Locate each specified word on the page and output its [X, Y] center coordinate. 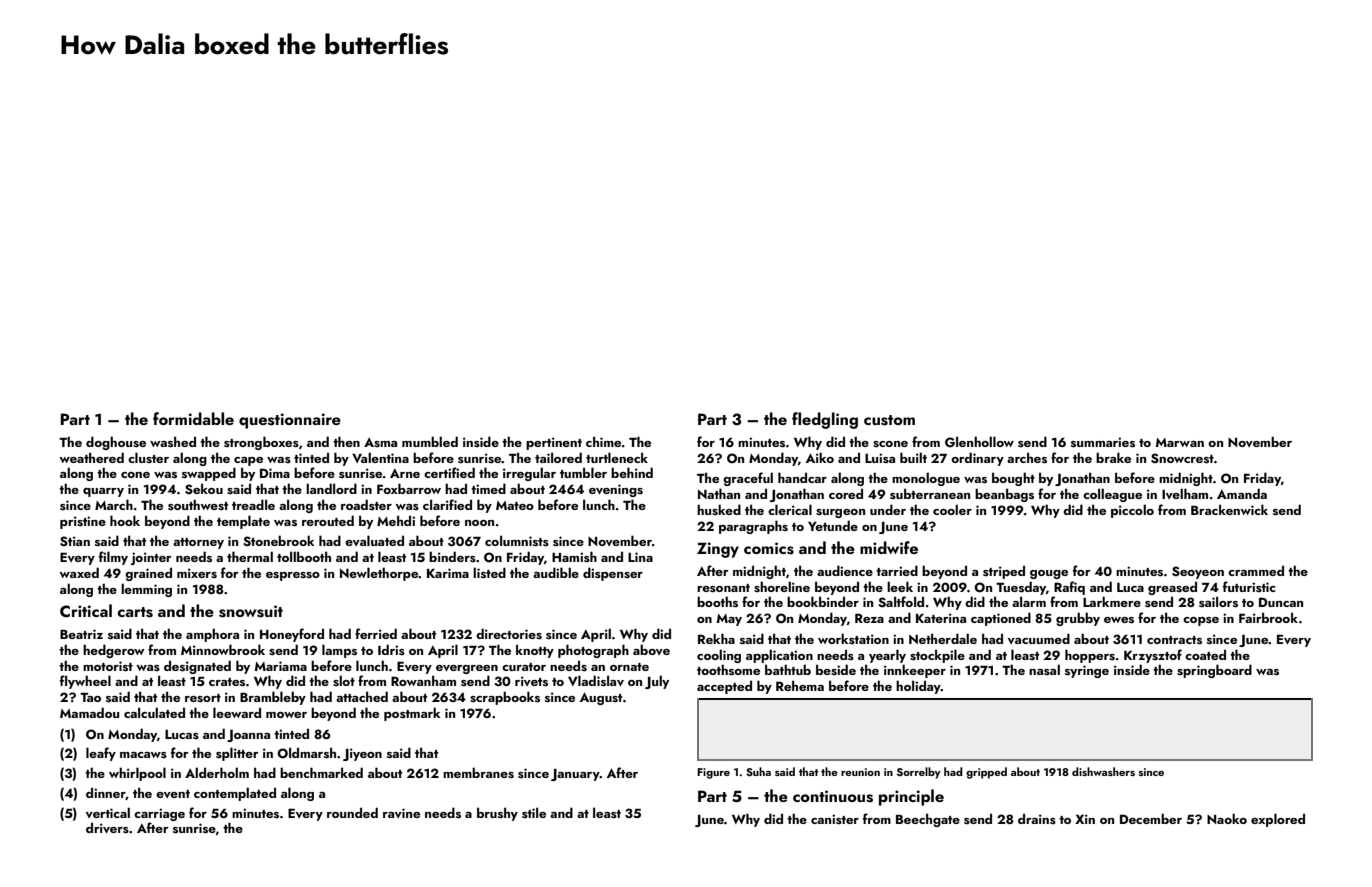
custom [889, 420]
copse [1201, 621]
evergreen [467, 669]
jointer [151, 558]
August [601, 698]
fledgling [825, 420]
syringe [1087, 671]
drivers [107, 827]
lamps [339, 651]
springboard [1214, 671]
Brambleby [273, 698]
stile [534, 812]
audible [556, 572]
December [1151, 818]
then [346, 441]
